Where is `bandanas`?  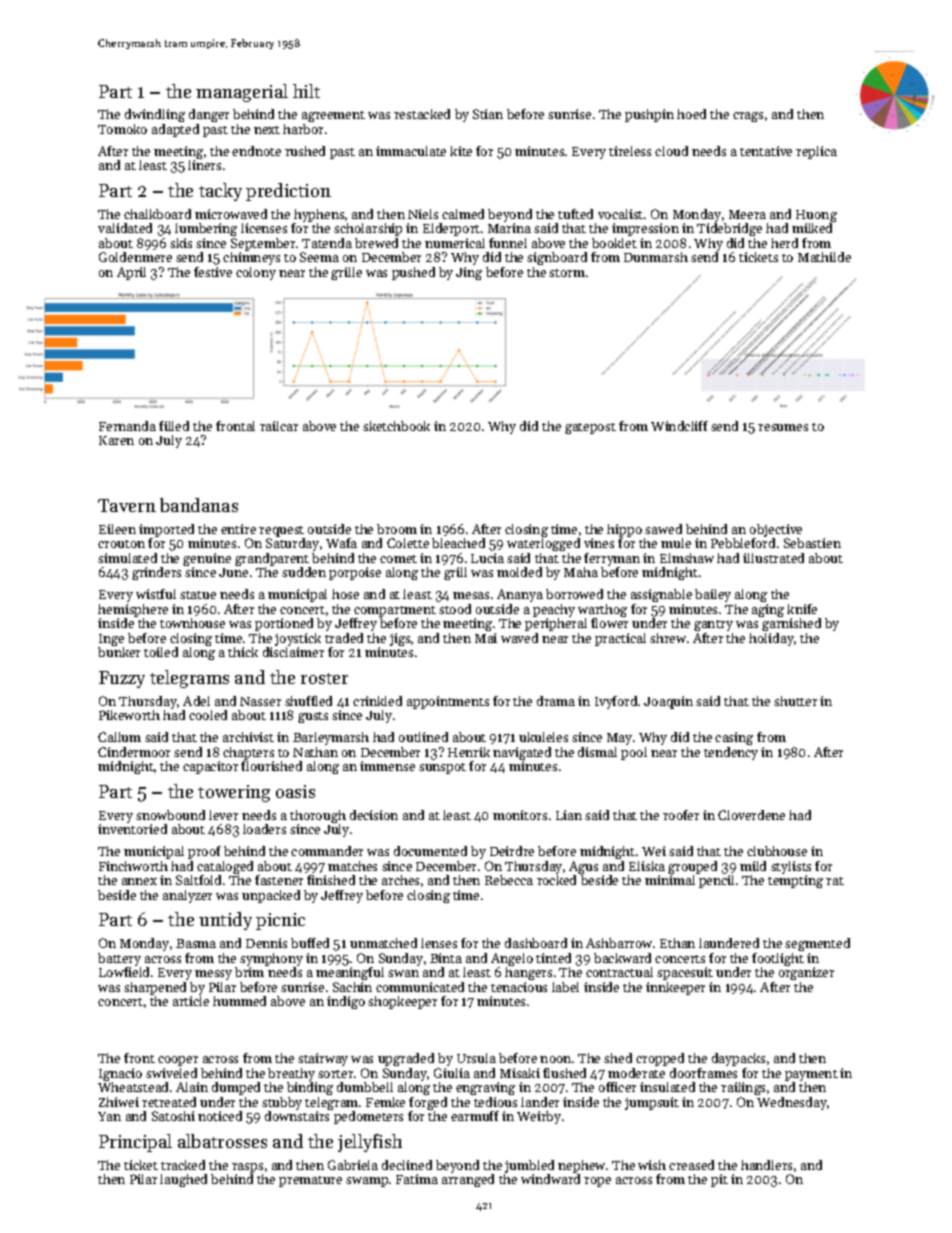 bandanas is located at coordinates (199, 505).
